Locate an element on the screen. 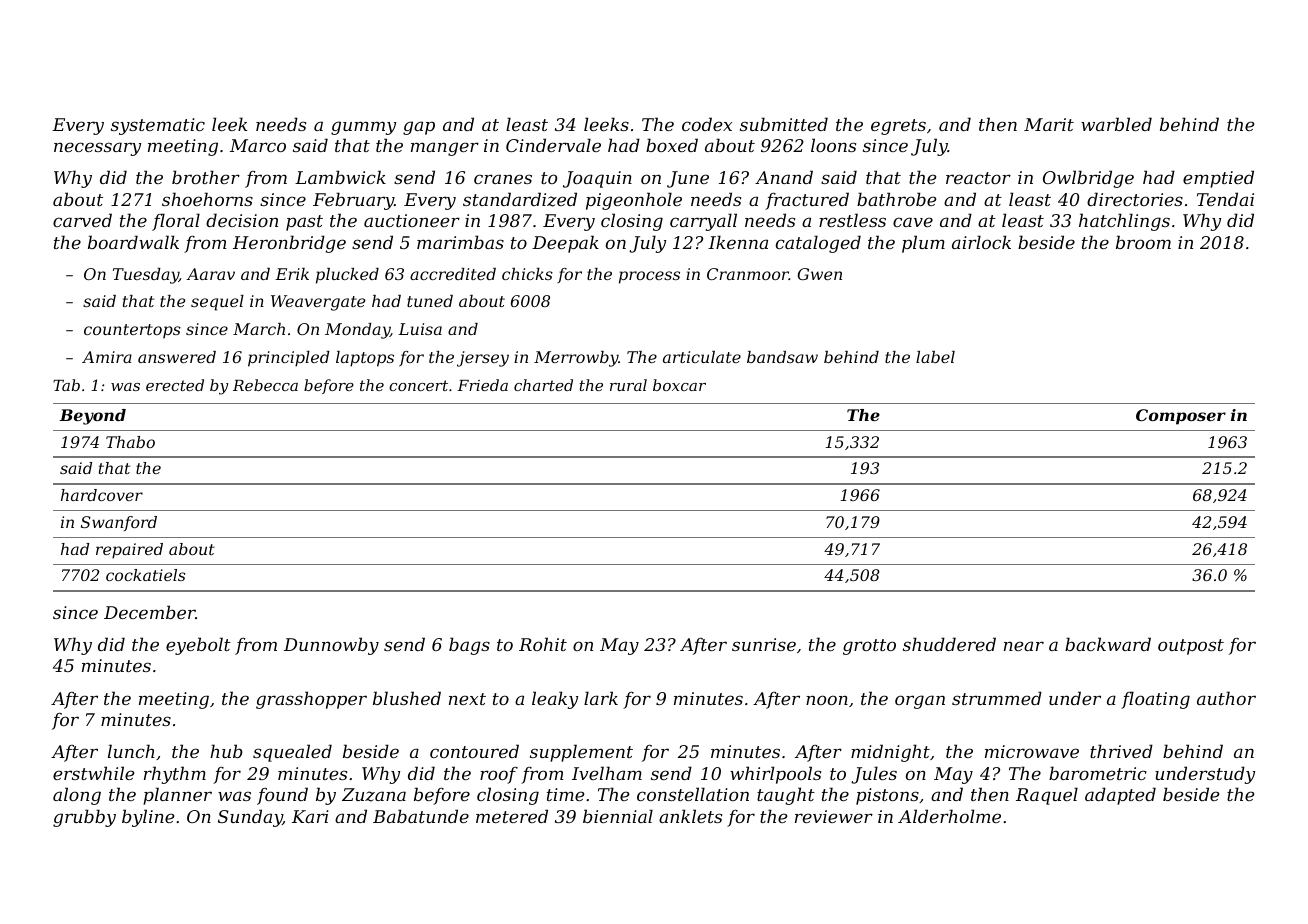 Image resolution: width=1308 pixels, height=924 pixels. Cindervale is located at coordinates (553, 145).
